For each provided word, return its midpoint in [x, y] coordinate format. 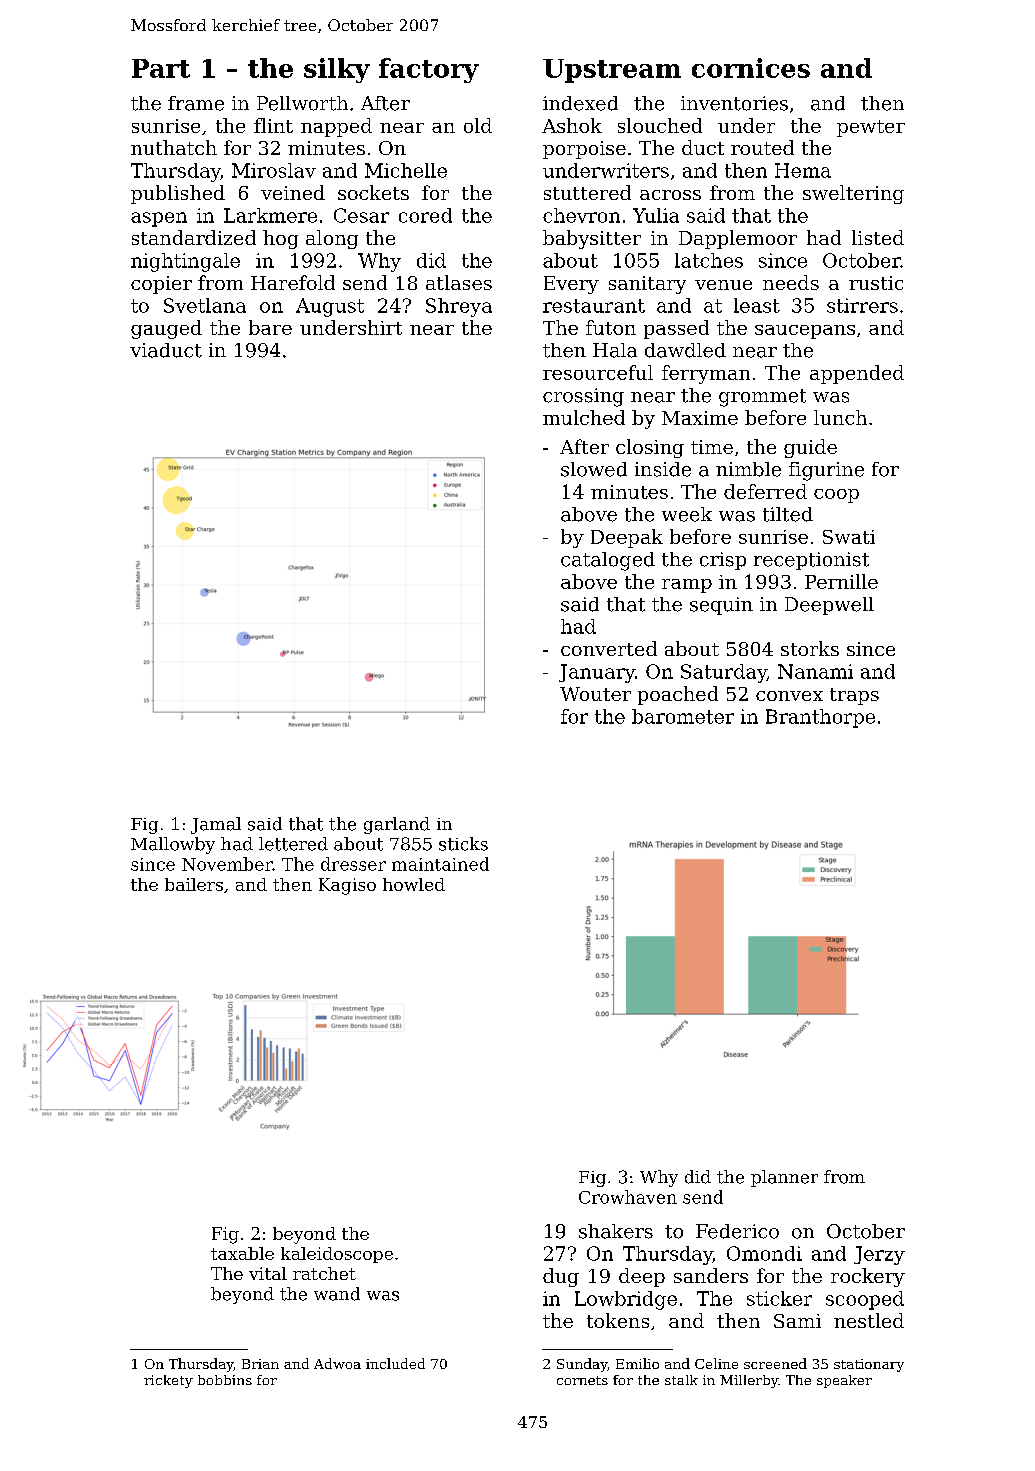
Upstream [612, 71]
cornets [582, 1380]
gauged [166, 329]
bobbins [225, 1380]
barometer [683, 716]
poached [678, 695]
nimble [748, 469]
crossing [583, 397]
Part [161, 68]
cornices [751, 68]
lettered [293, 844]
